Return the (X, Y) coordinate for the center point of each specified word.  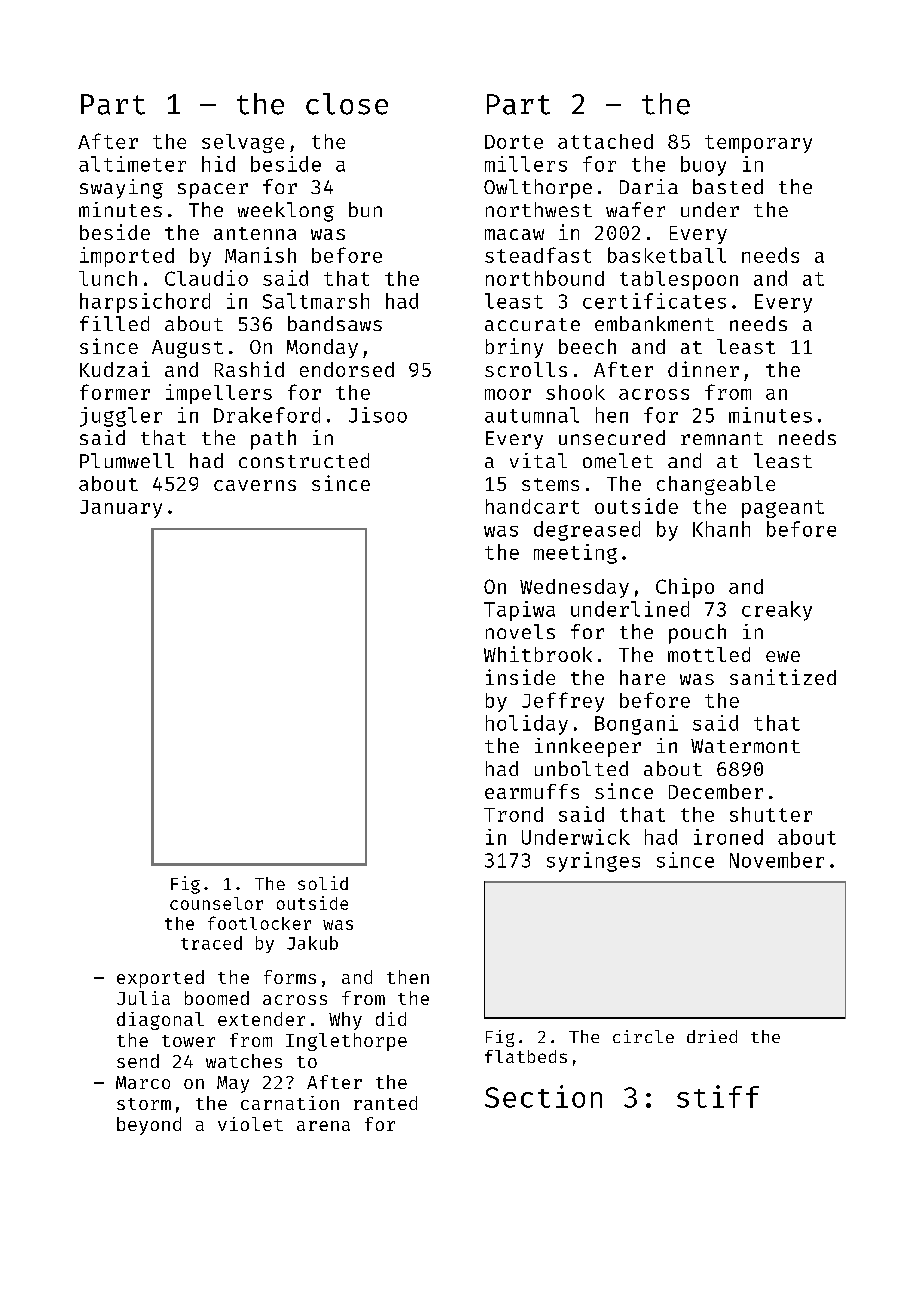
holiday (527, 725)
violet (250, 1124)
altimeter (132, 164)
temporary (758, 144)
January (121, 509)
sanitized (783, 677)
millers (526, 164)
